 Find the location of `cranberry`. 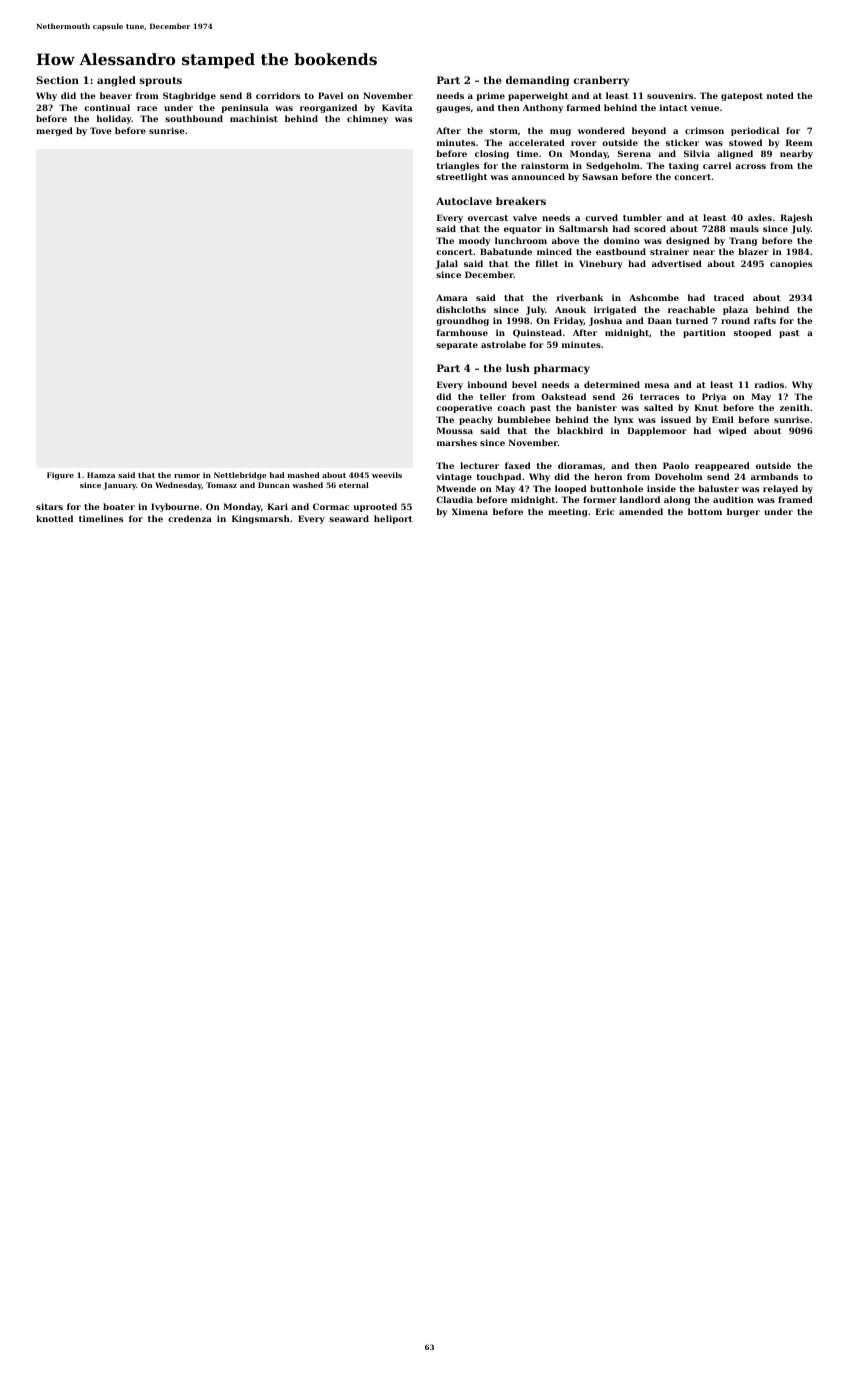

cranberry is located at coordinates (601, 81).
